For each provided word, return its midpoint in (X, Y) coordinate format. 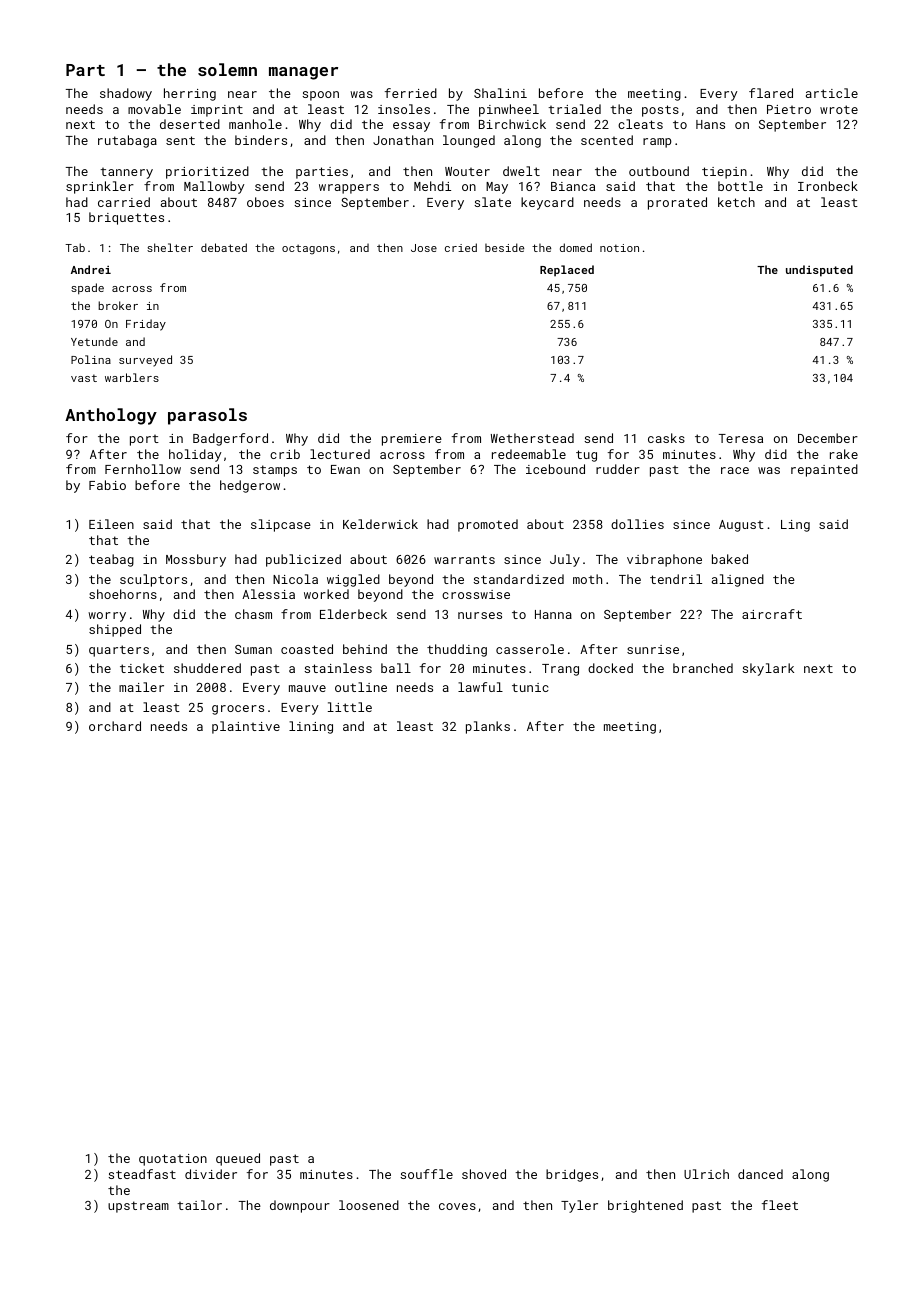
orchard (115, 726)
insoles (404, 109)
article (832, 93)
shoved (484, 1174)
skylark (768, 669)
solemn (227, 69)
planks (488, 727)
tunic (530, 687)
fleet (780, 1205)
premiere (412, 440)
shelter (170, 247)
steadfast (142, 1174)
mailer (141, 687)
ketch (736, 202)
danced (760, 1174)
